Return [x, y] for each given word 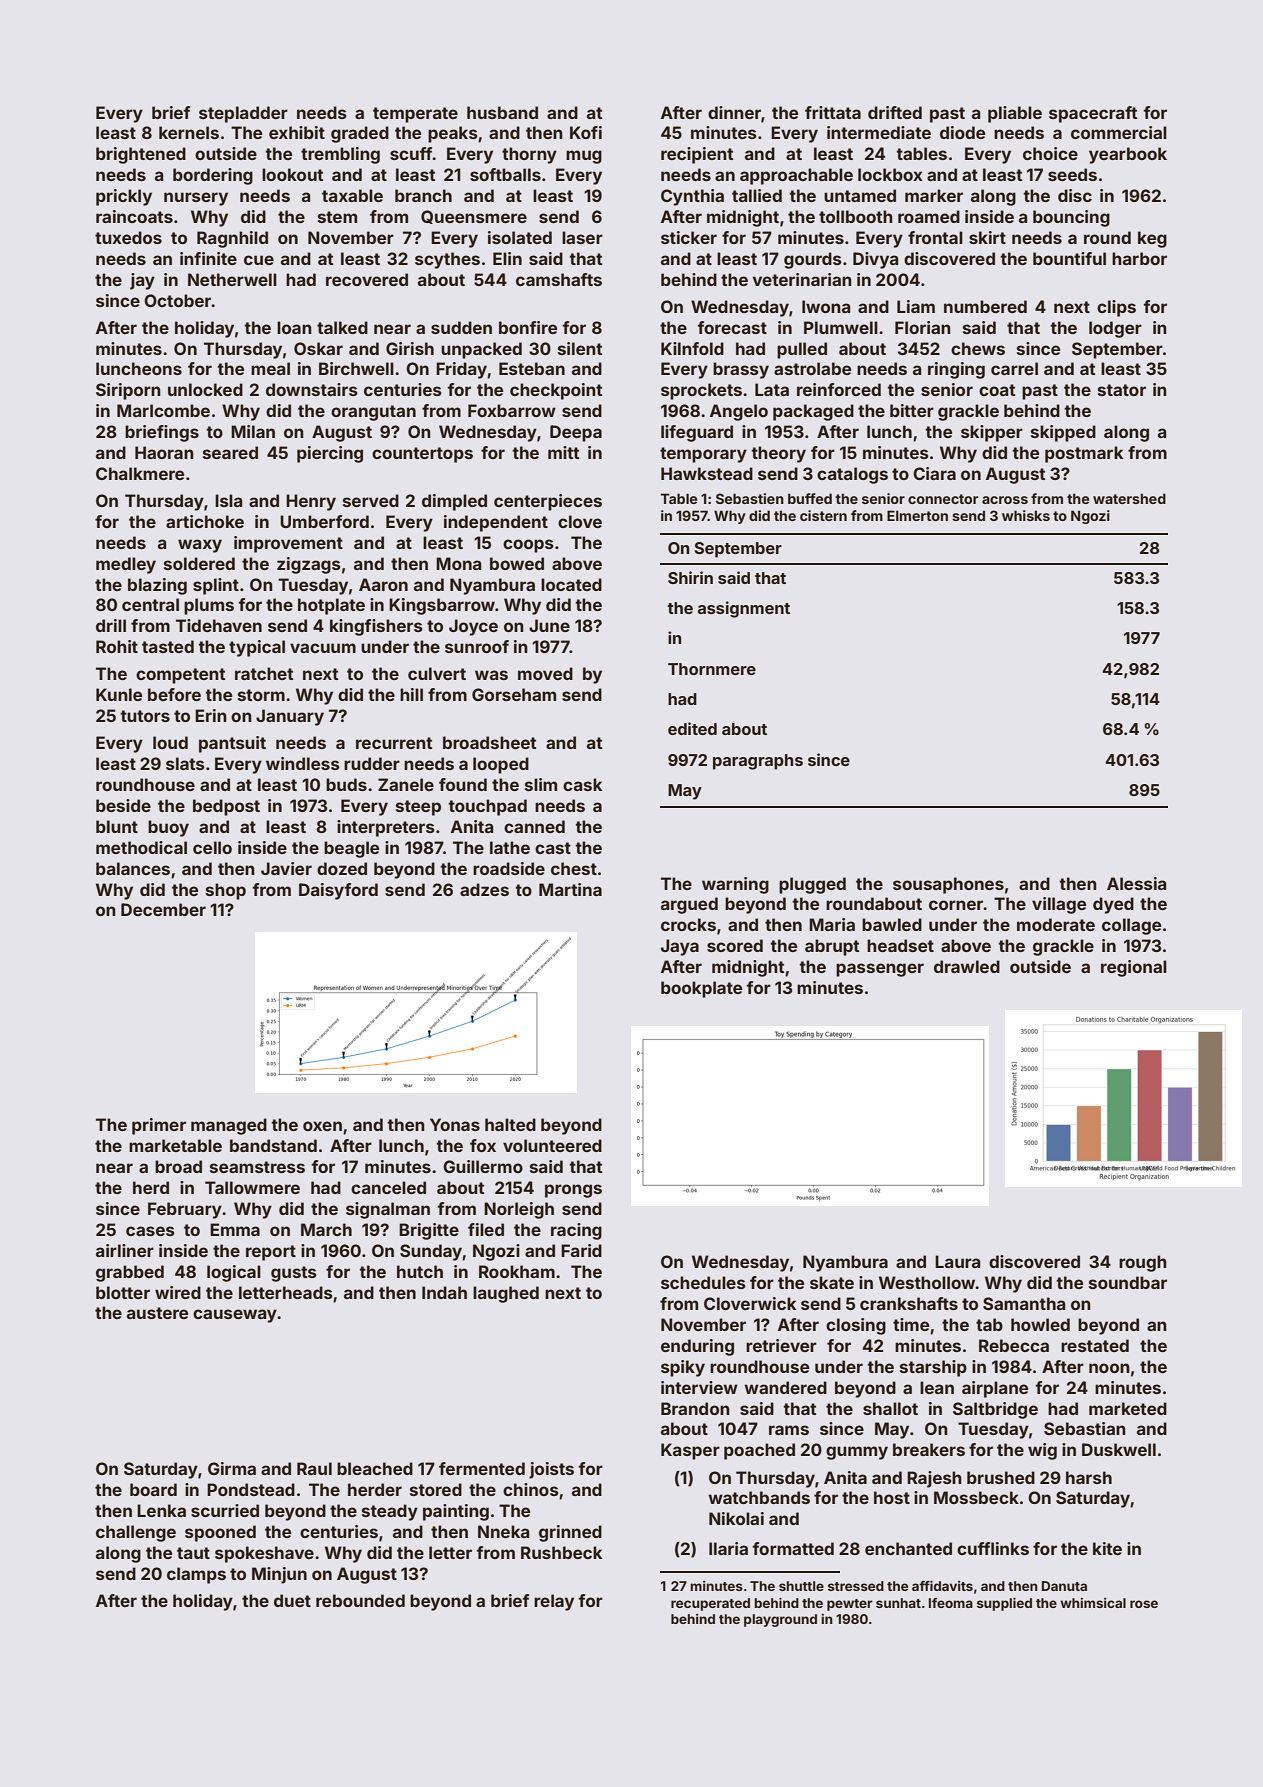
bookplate [701, 989]
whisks [1026, 515]
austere [157, 1313]
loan [294, 327]
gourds [813, 260]
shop [226, 891]
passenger [880, 970]
